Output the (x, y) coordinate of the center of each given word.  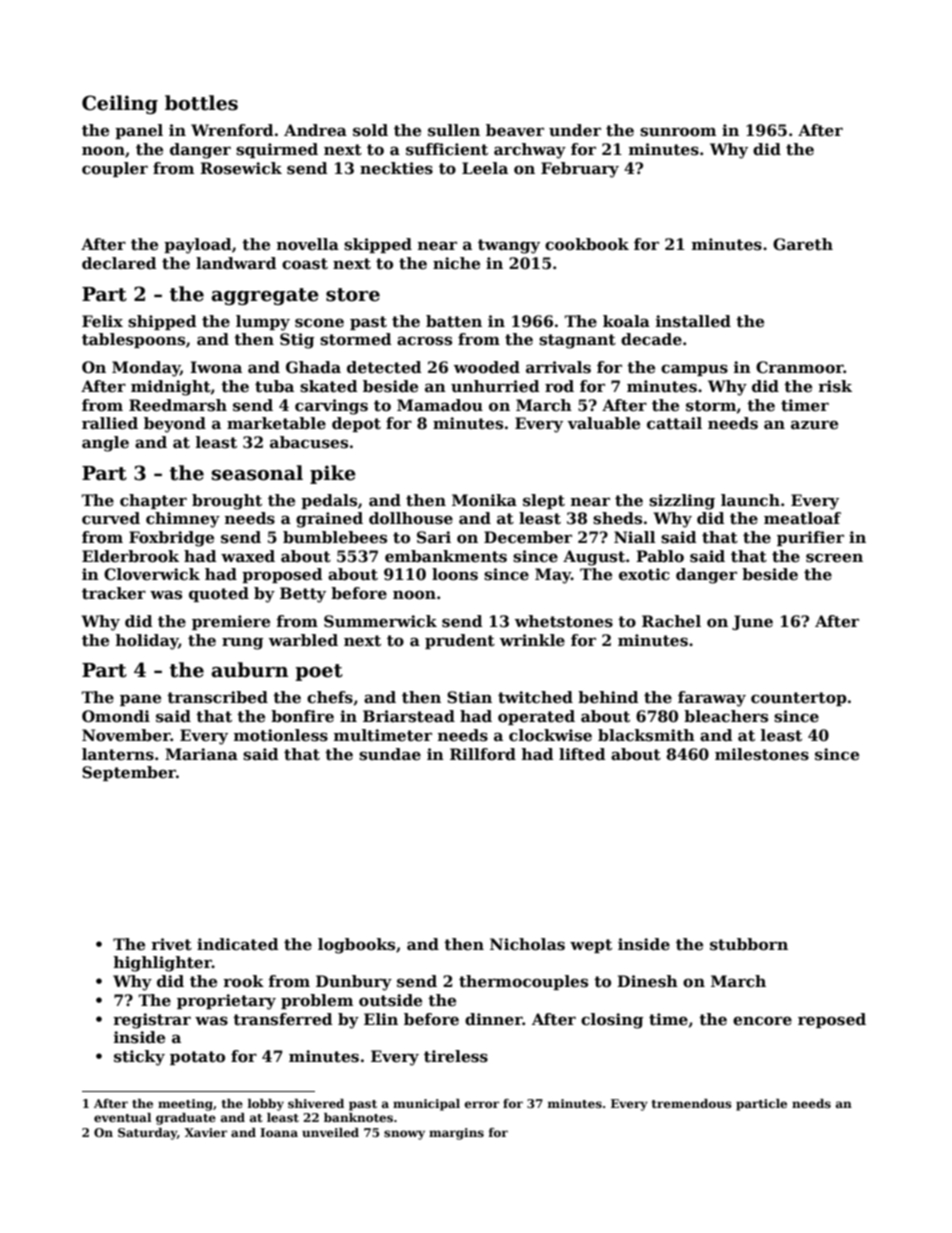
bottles (201, 103)
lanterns (118, 754)
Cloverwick (152, 574)
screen (834, 558)
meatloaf (802, 518)
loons (455, 574)
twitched (535, 697)
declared (119, 263)
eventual (122, 1117)
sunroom (678, 132)
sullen (454, 130)
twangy (509, 246)
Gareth (803, 244)
